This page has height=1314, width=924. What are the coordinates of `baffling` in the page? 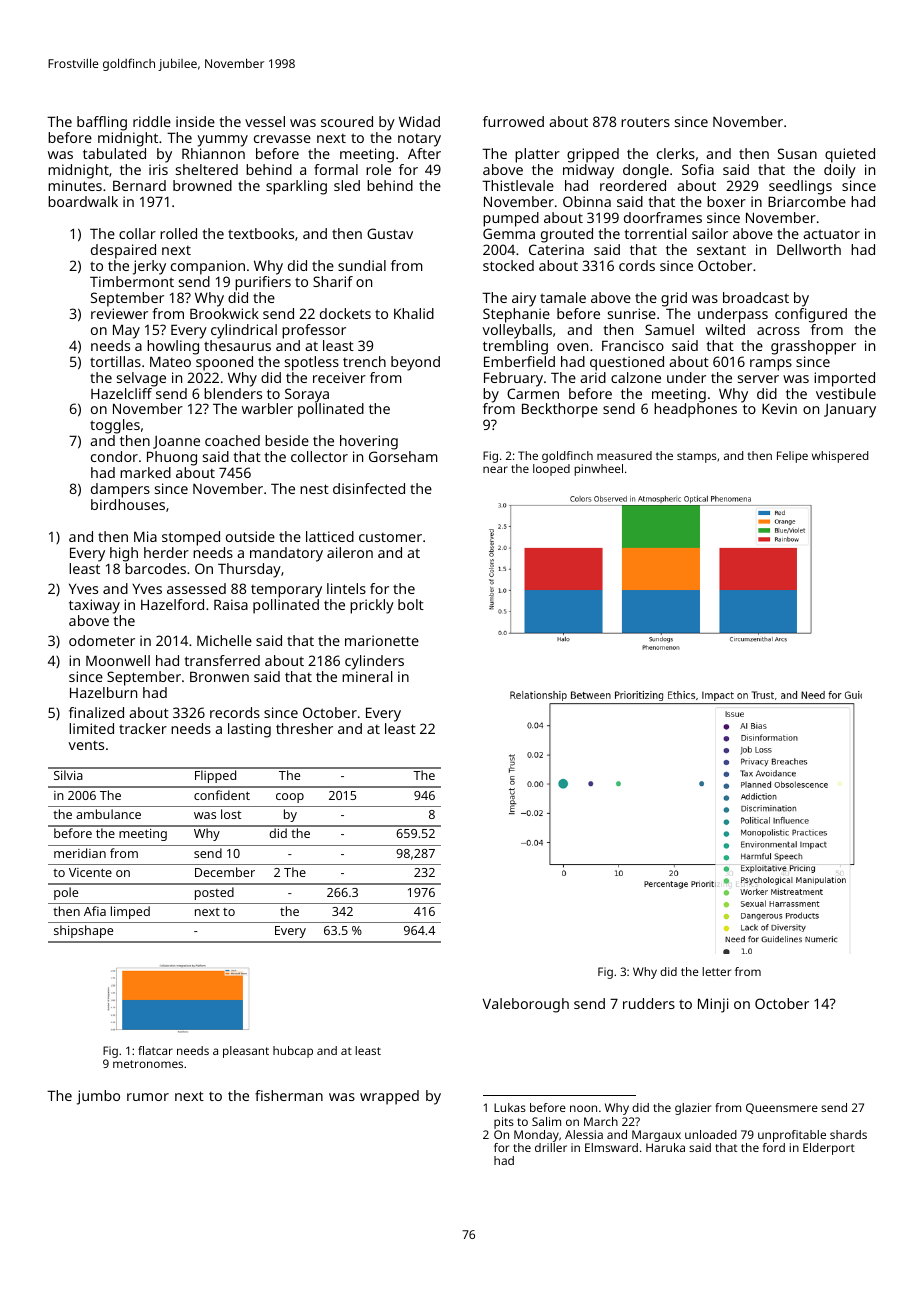 It's located at (102, 123).
